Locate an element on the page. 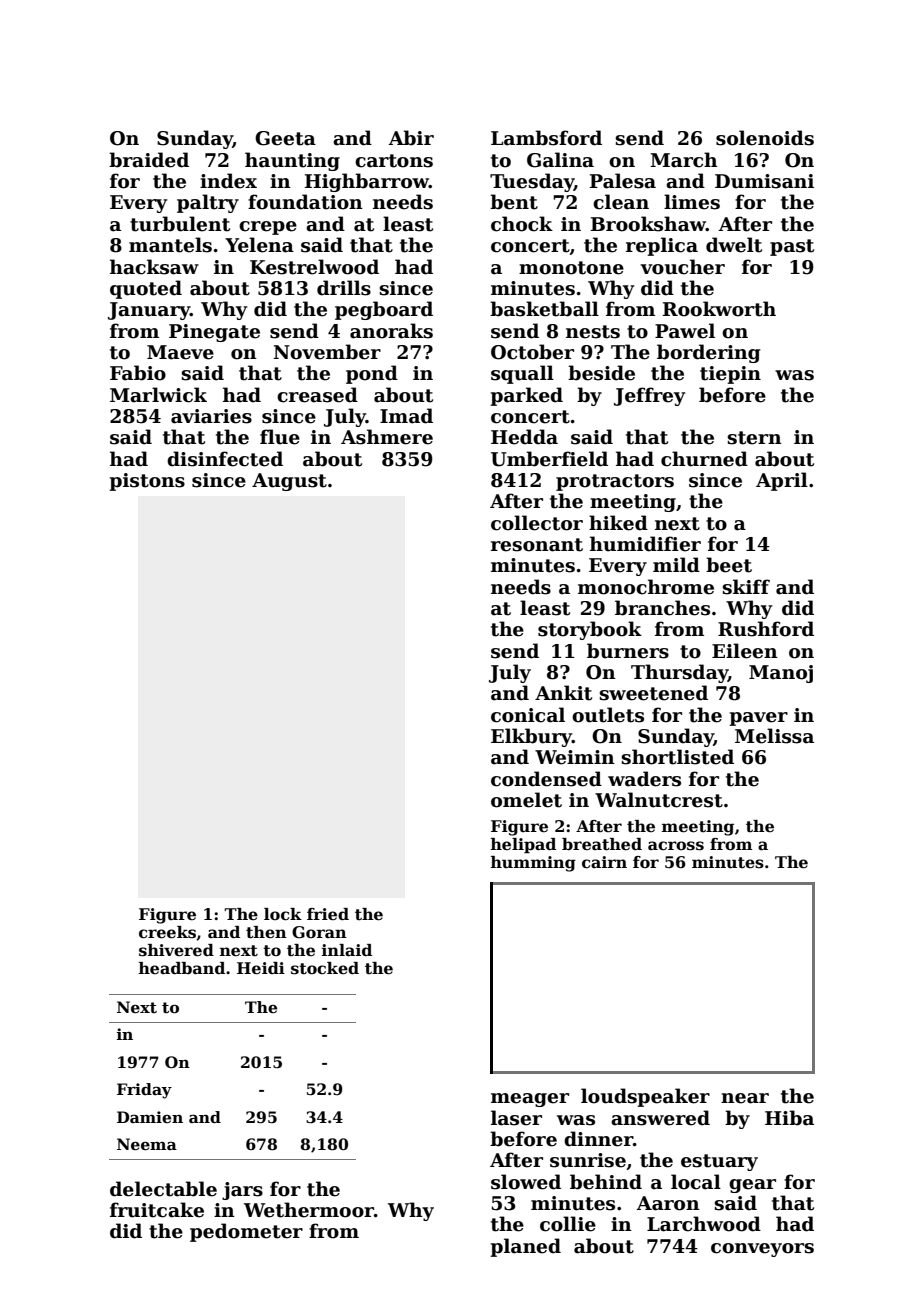 This page has height=1311, width=924. slowed is located at coordinates (526, 1182).
